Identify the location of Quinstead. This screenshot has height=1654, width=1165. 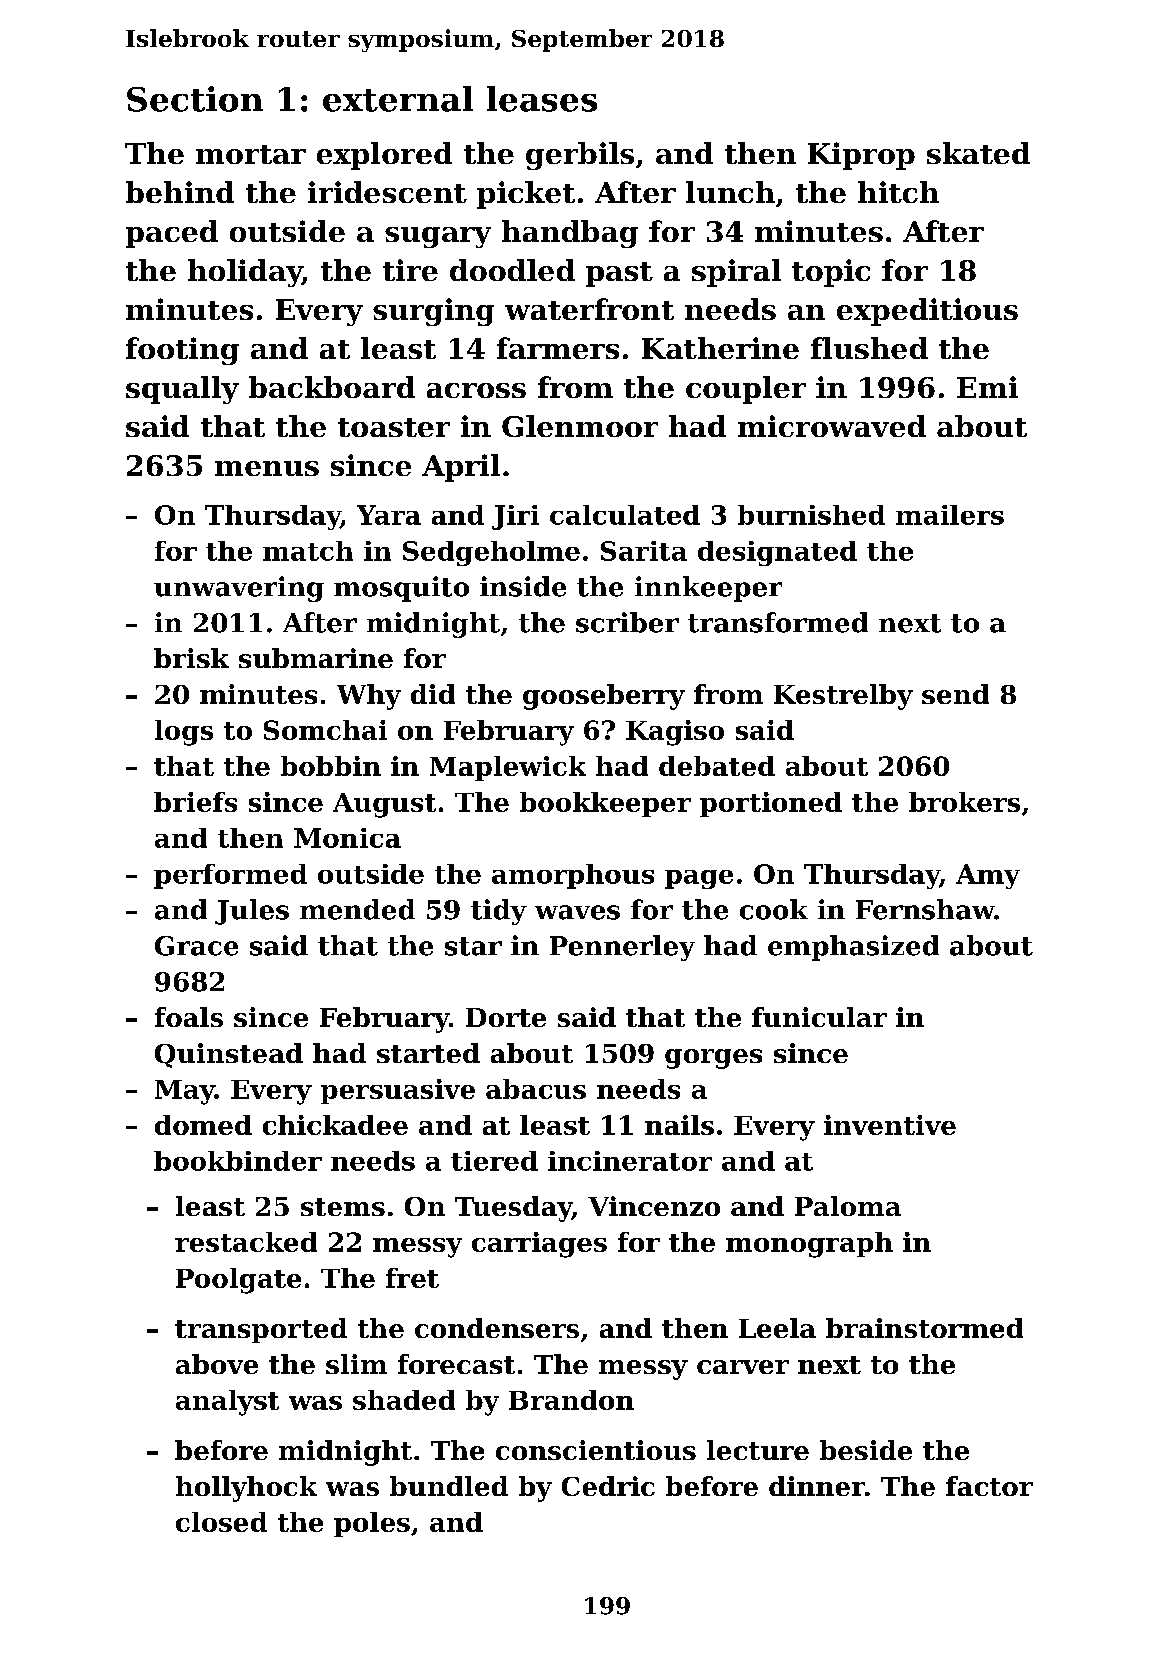
(229, 1055).
